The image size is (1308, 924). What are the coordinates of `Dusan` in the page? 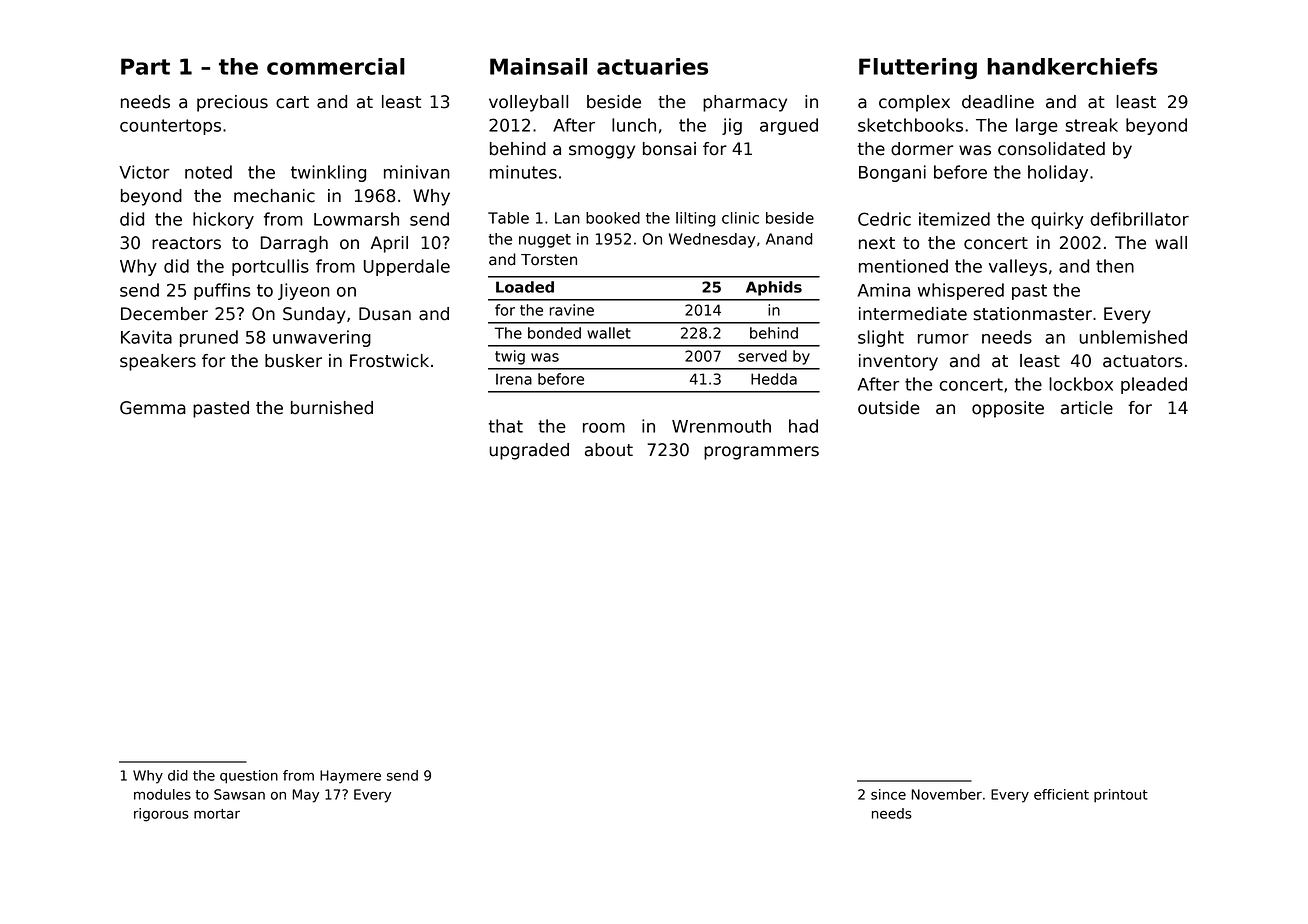 It's located at (385, 314).
